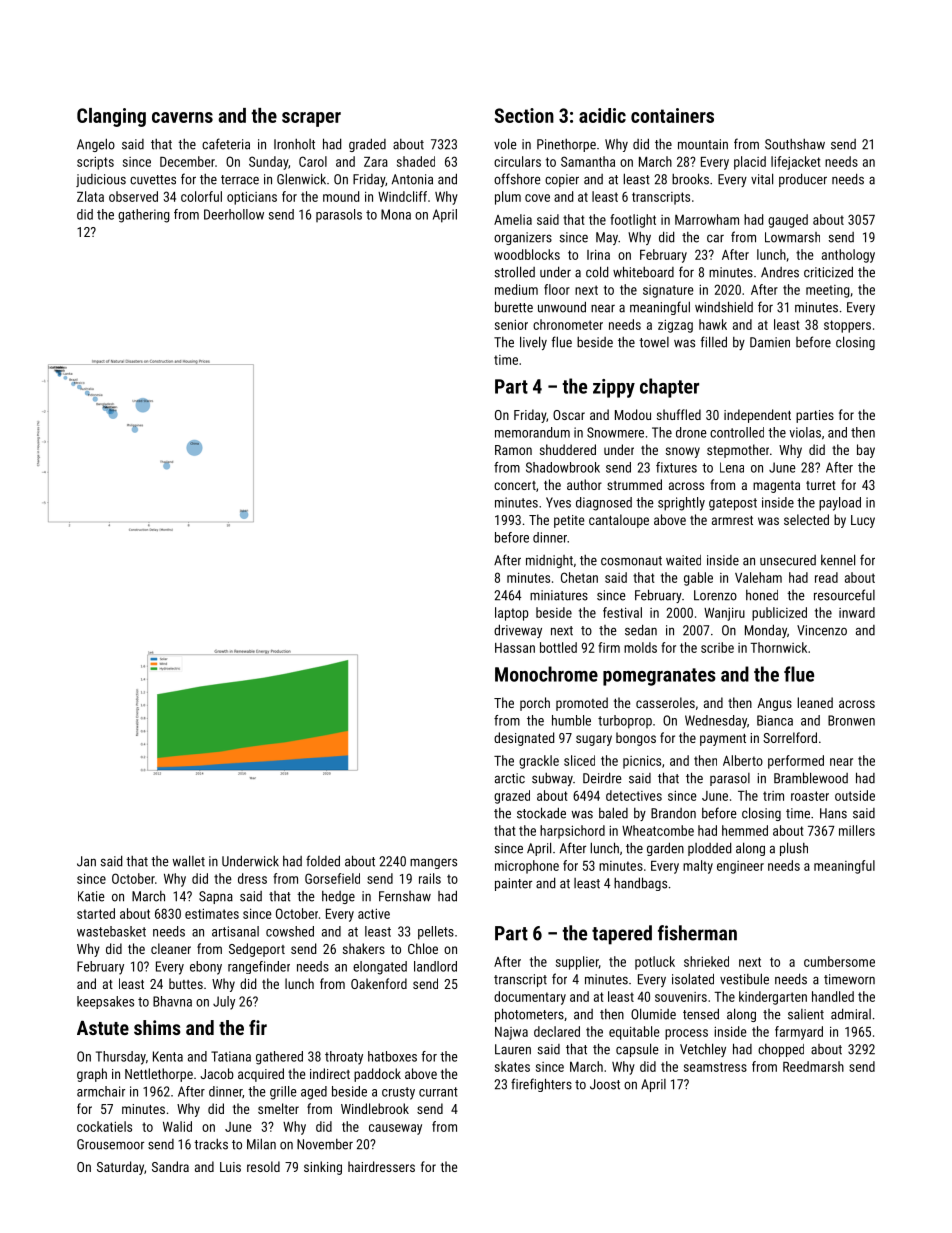  Describe the element at coordinates (188, 861) in the screenshot. I see `wallet` at that location.
